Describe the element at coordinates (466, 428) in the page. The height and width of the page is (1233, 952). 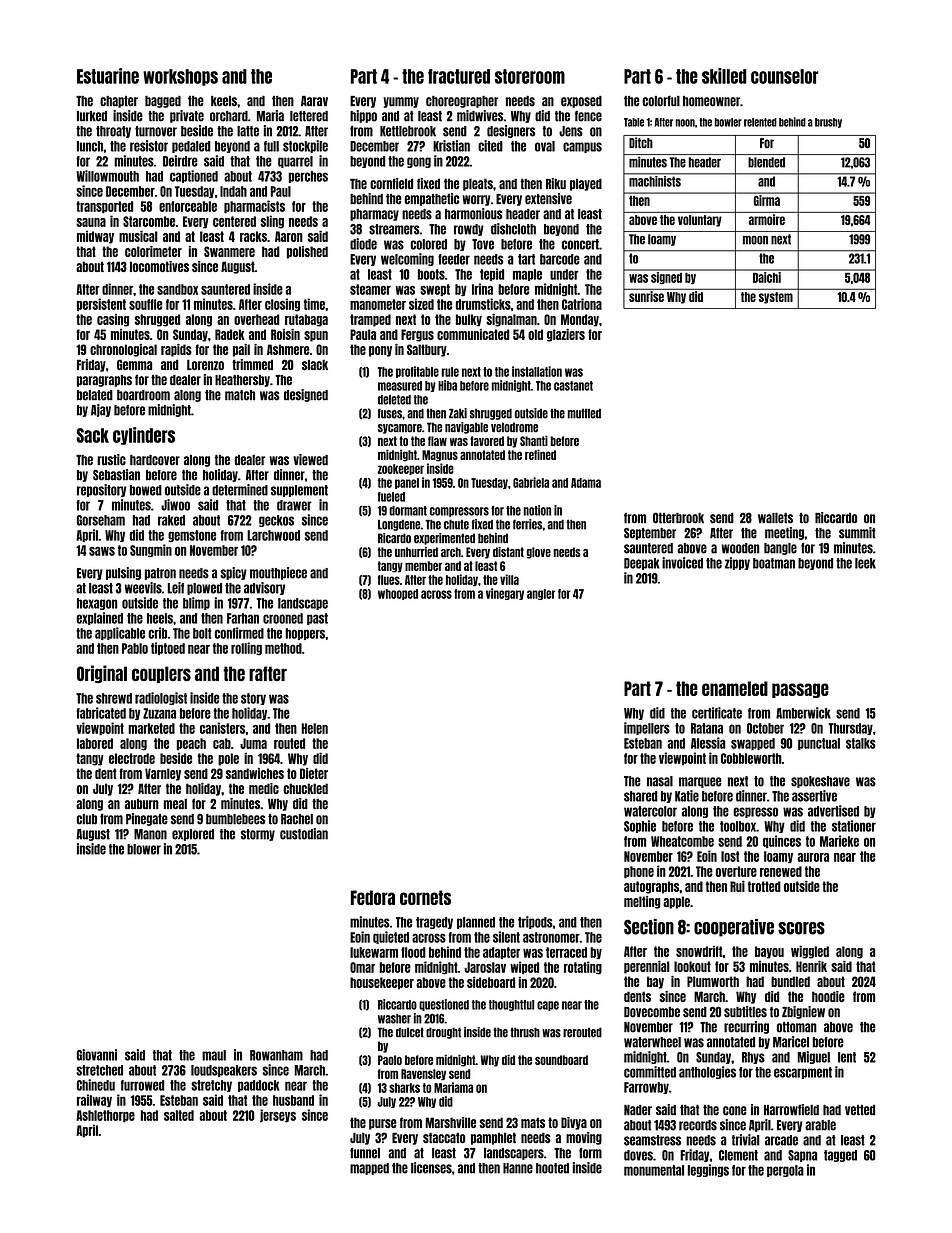
I see `navigable` at that location.
